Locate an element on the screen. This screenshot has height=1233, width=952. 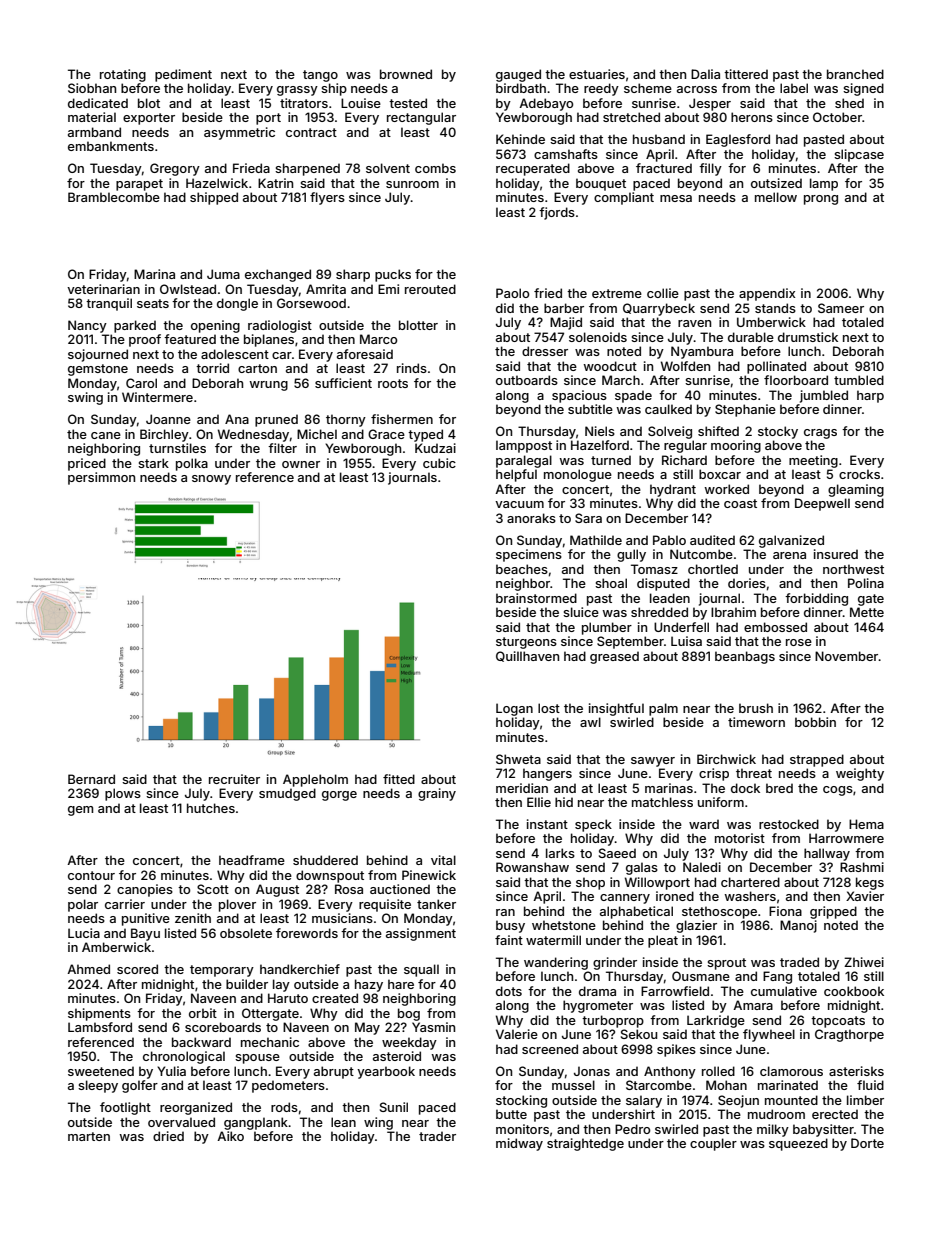
fitted is located at coordinates (399, 779).
